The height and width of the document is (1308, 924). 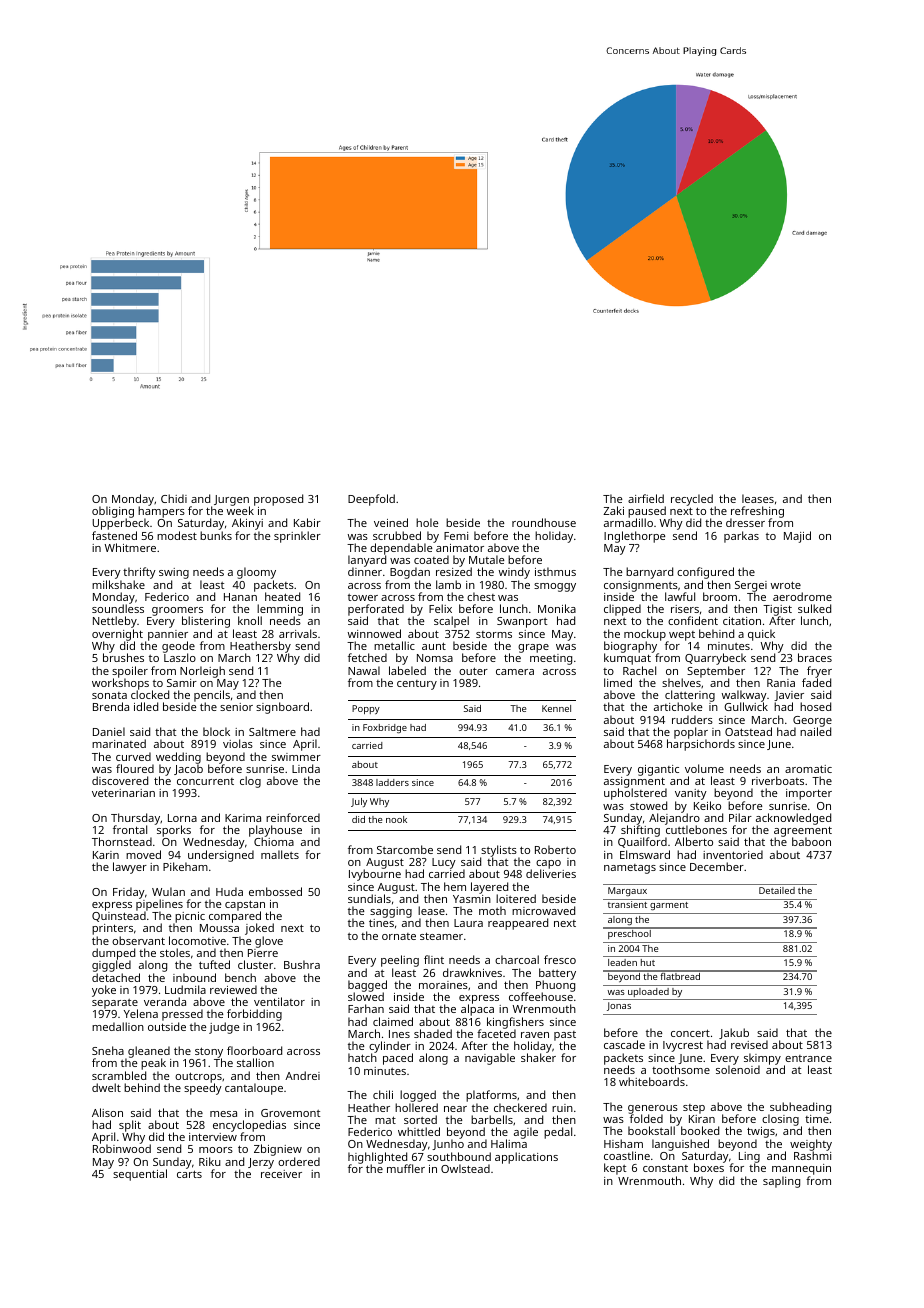 I want to click on carts, so click(x=189, y=1174).
